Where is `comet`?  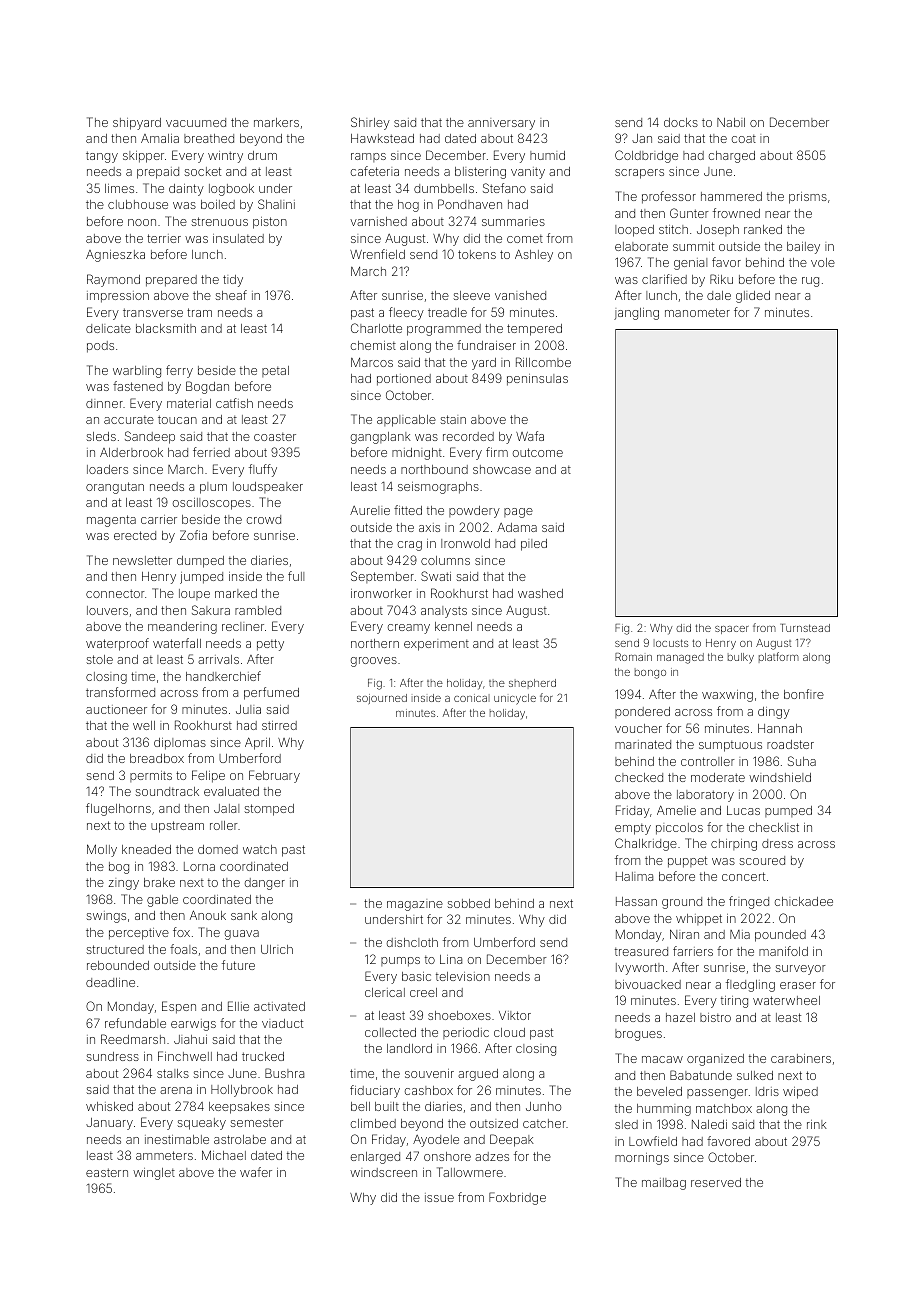 comet is located at coordinates (525, 239).
